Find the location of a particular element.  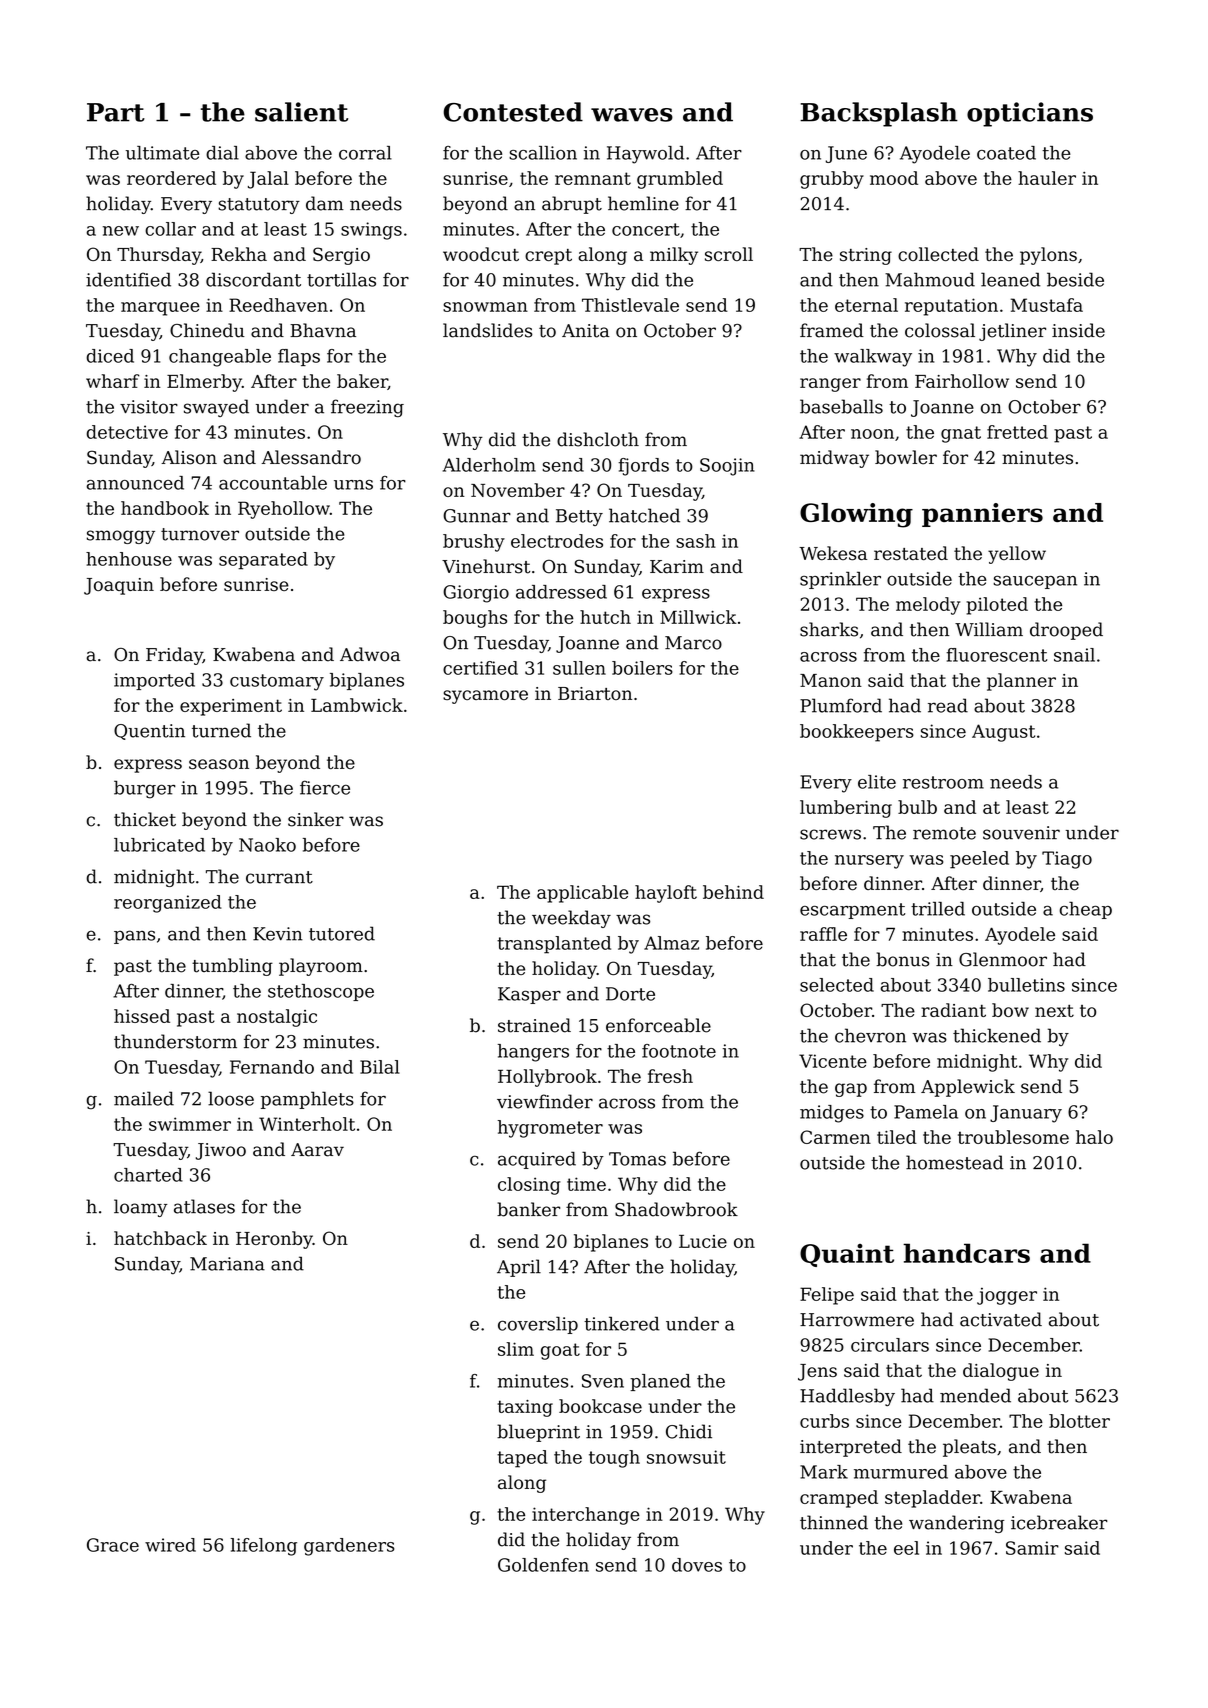

snowman is located at coordinates (485, 307).
